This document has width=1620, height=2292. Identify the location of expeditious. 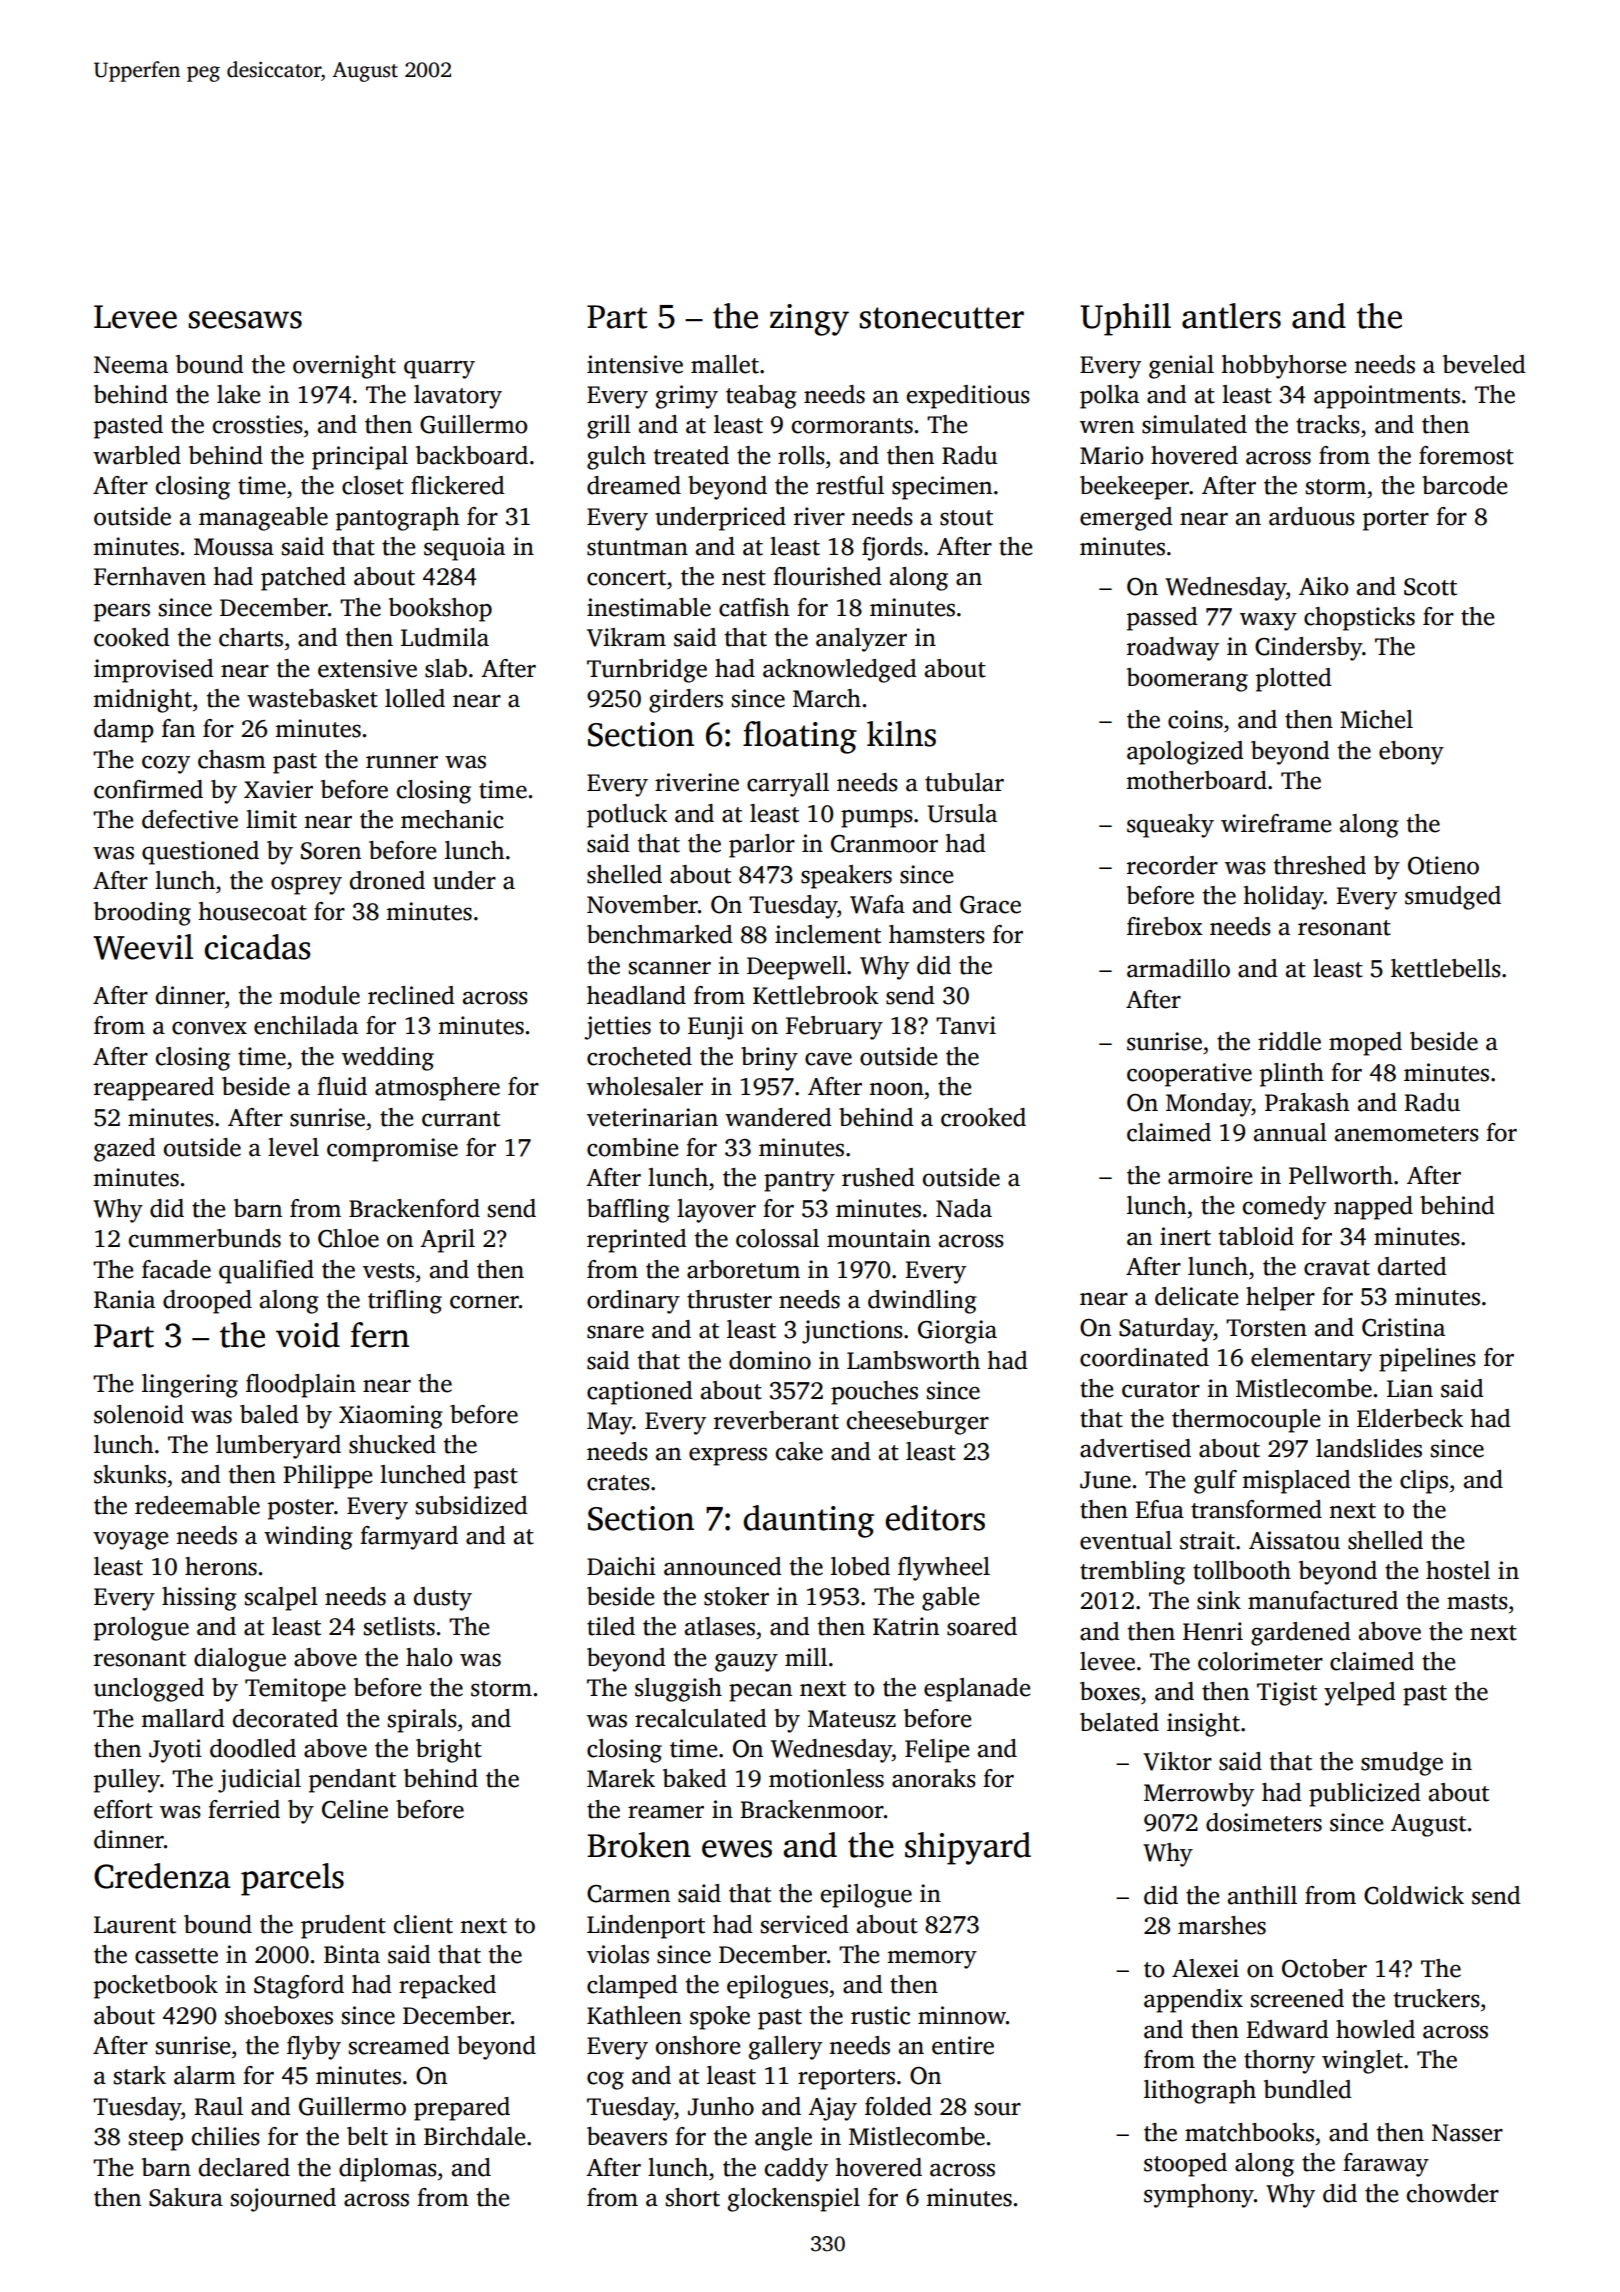
(968, 397).
